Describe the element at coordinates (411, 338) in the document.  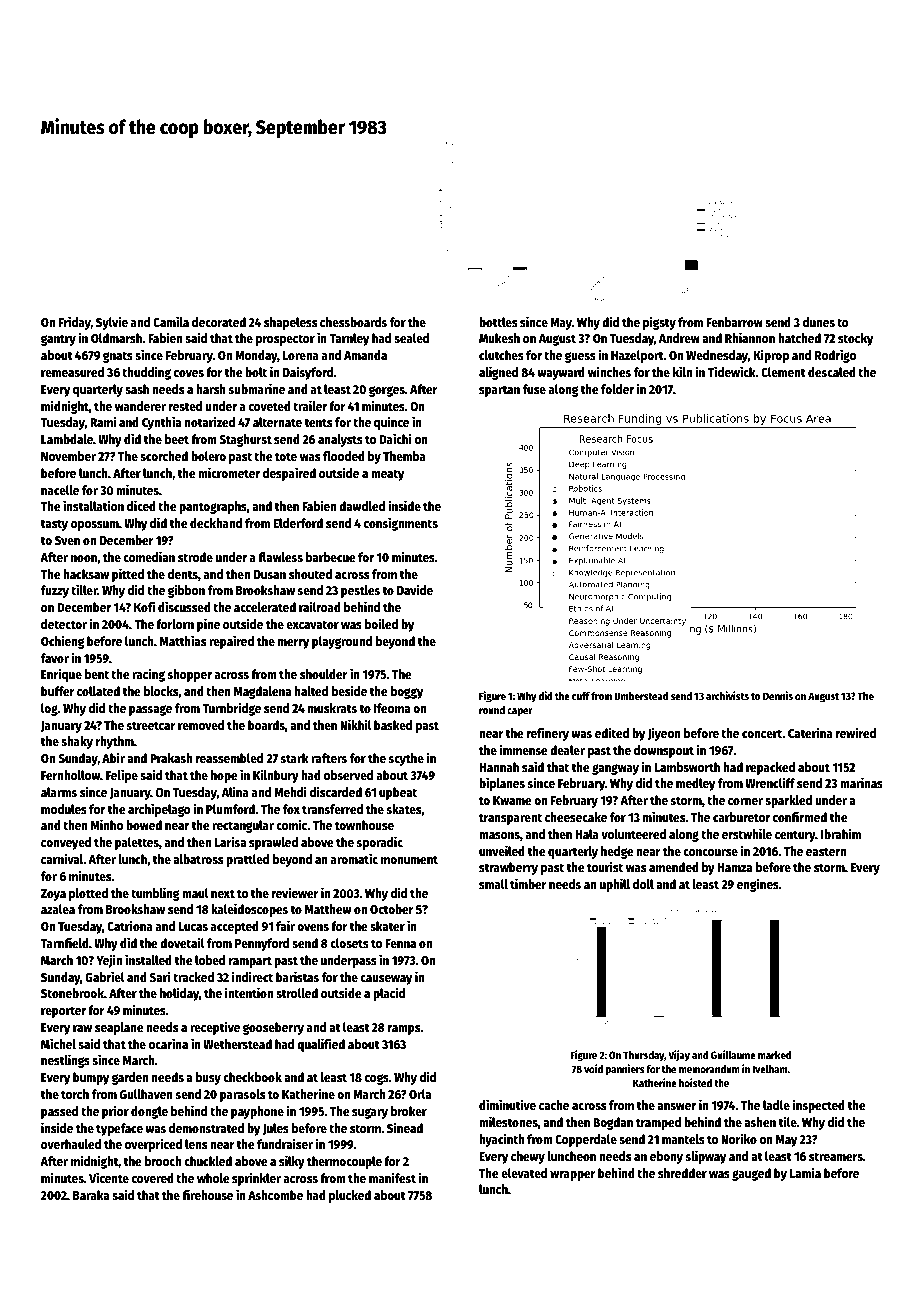
I see `sealed` at that location.
